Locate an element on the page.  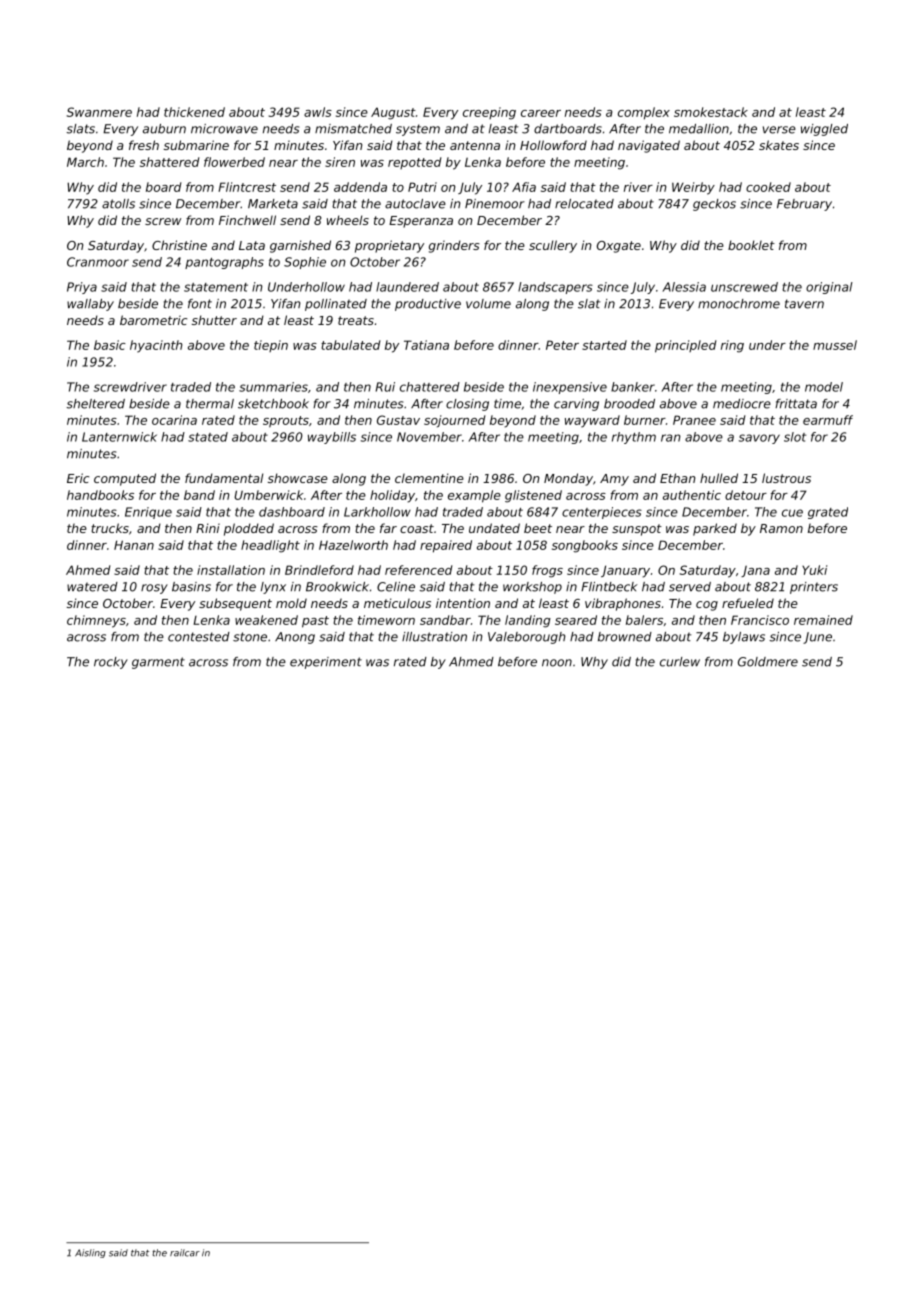
career is located at coordinates (541, 113).
